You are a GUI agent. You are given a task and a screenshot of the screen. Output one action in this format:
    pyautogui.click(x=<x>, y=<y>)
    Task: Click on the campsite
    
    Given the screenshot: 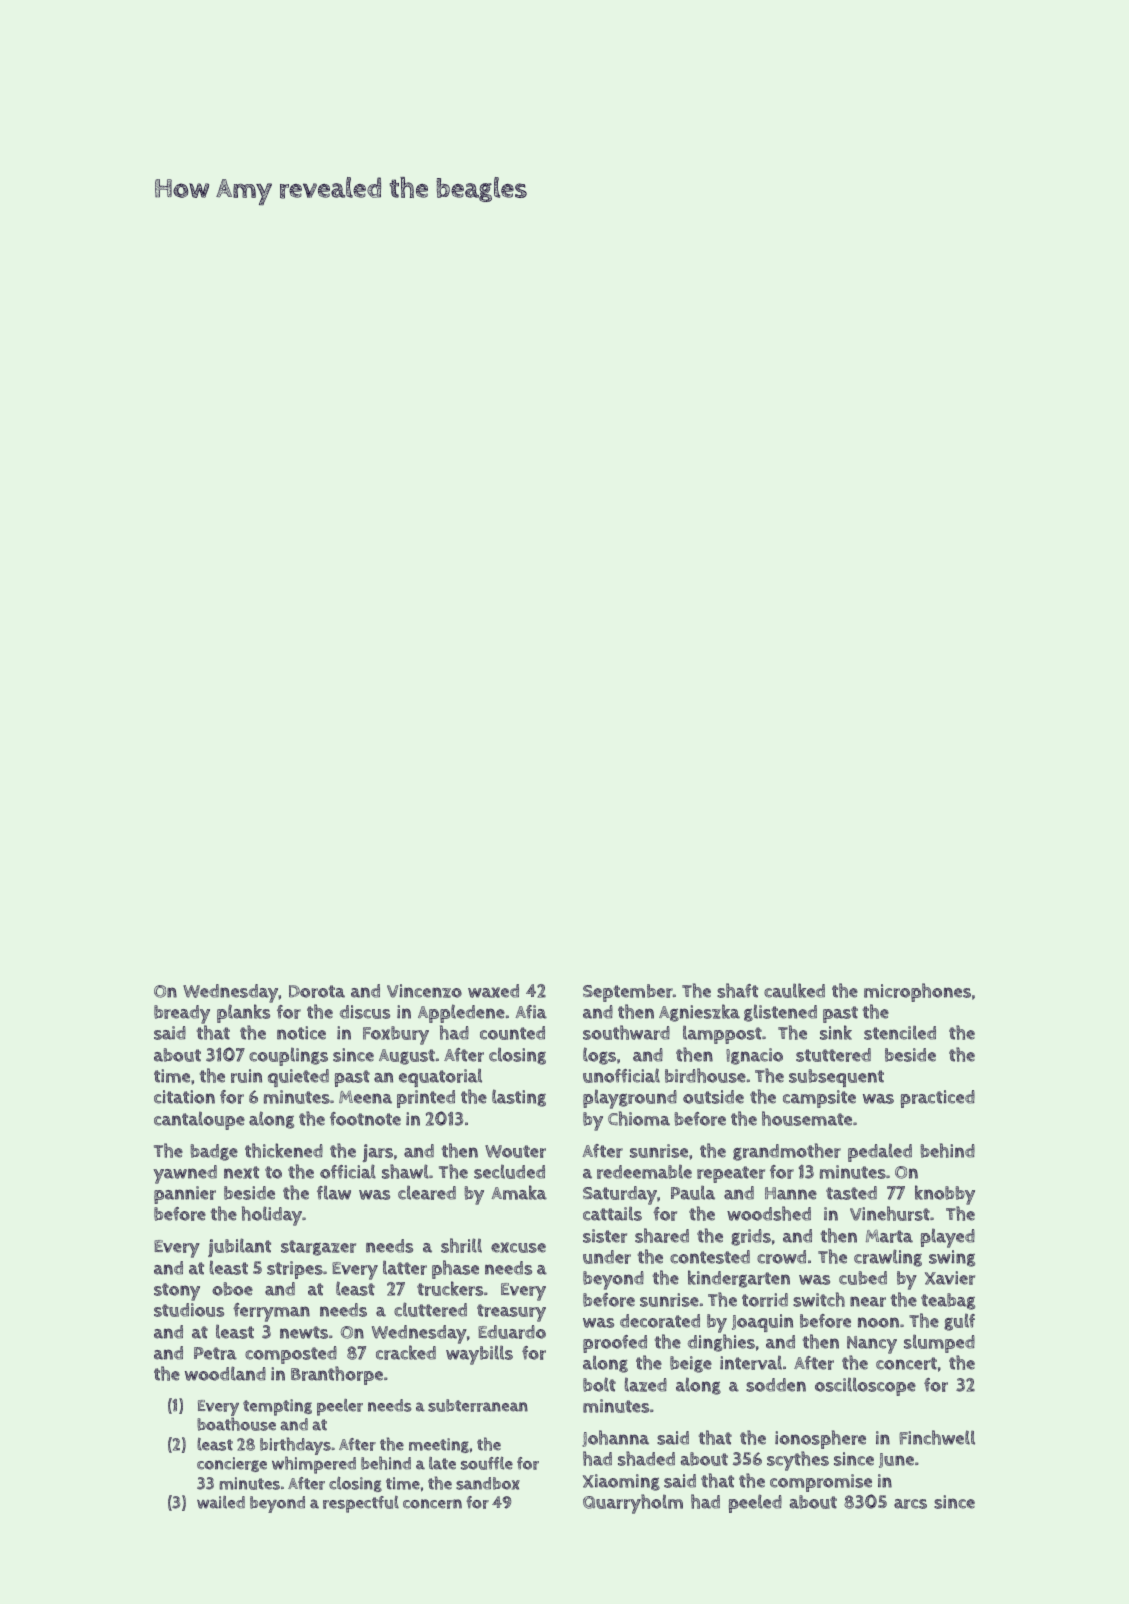 What is the action you would take?
    pyautogui.click(x=819, y=1099)
